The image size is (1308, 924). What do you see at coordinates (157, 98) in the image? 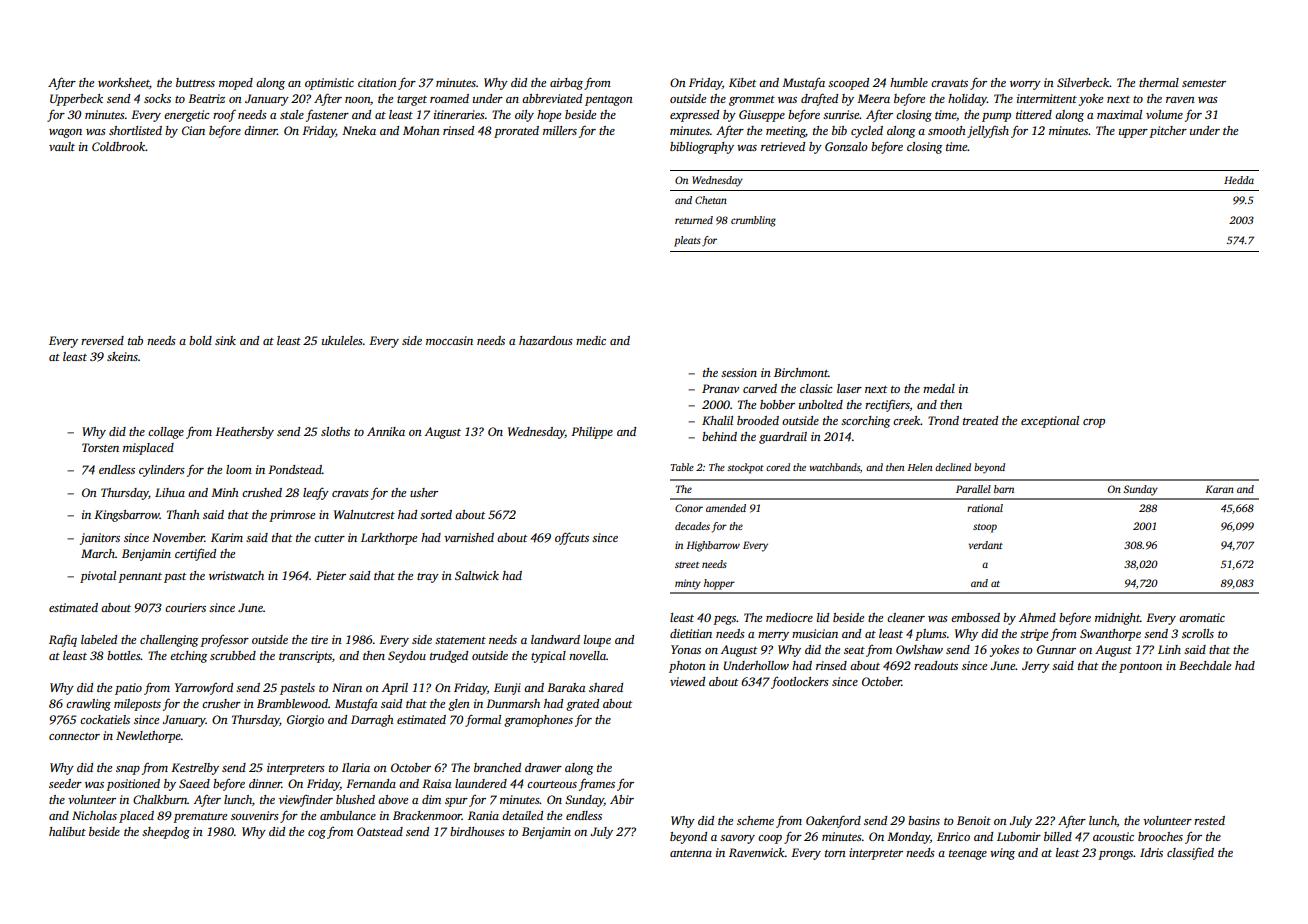
I see `socks` at bounding box center [157, 98].
